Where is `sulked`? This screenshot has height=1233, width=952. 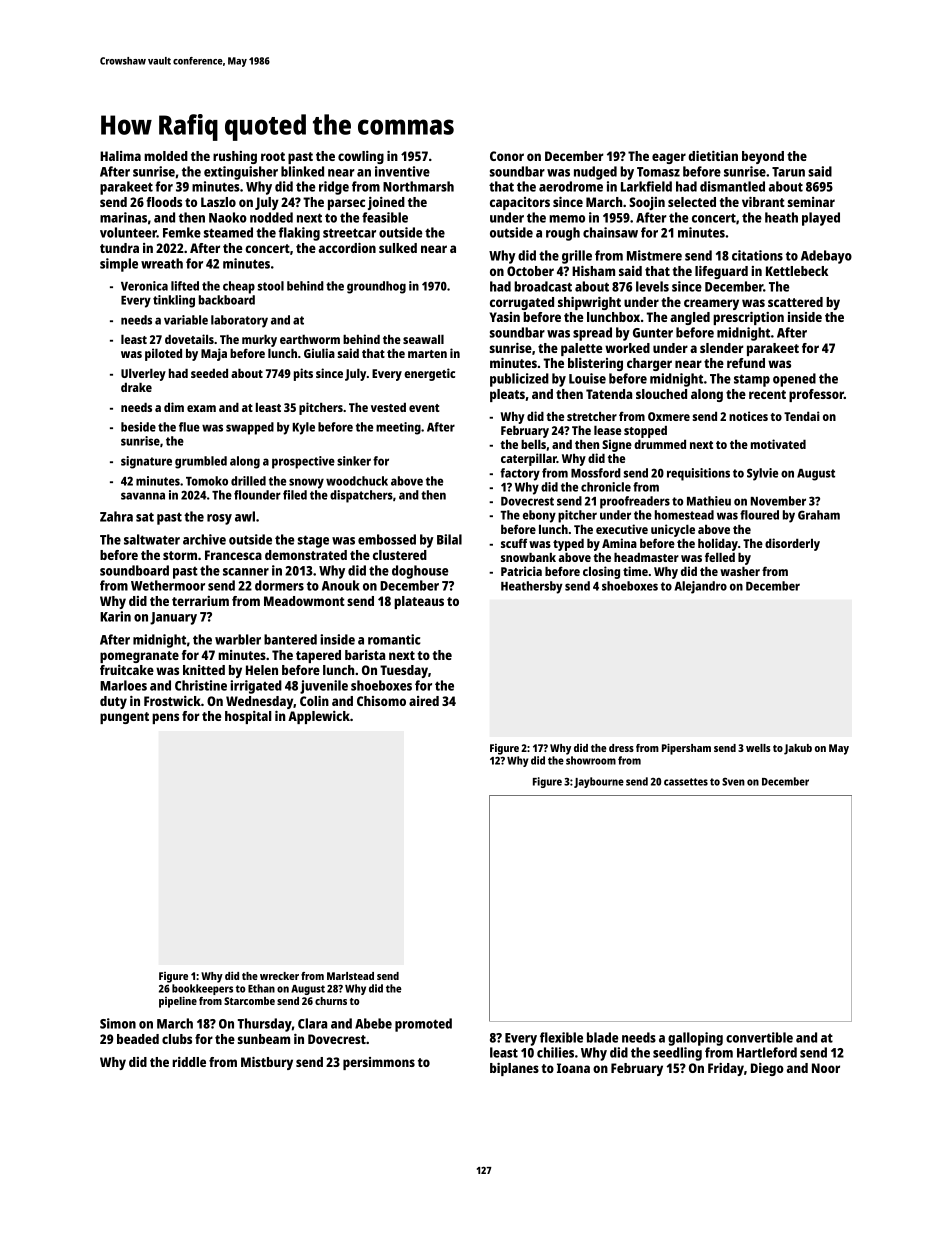 sulked is located at coordinates (398, 248).
